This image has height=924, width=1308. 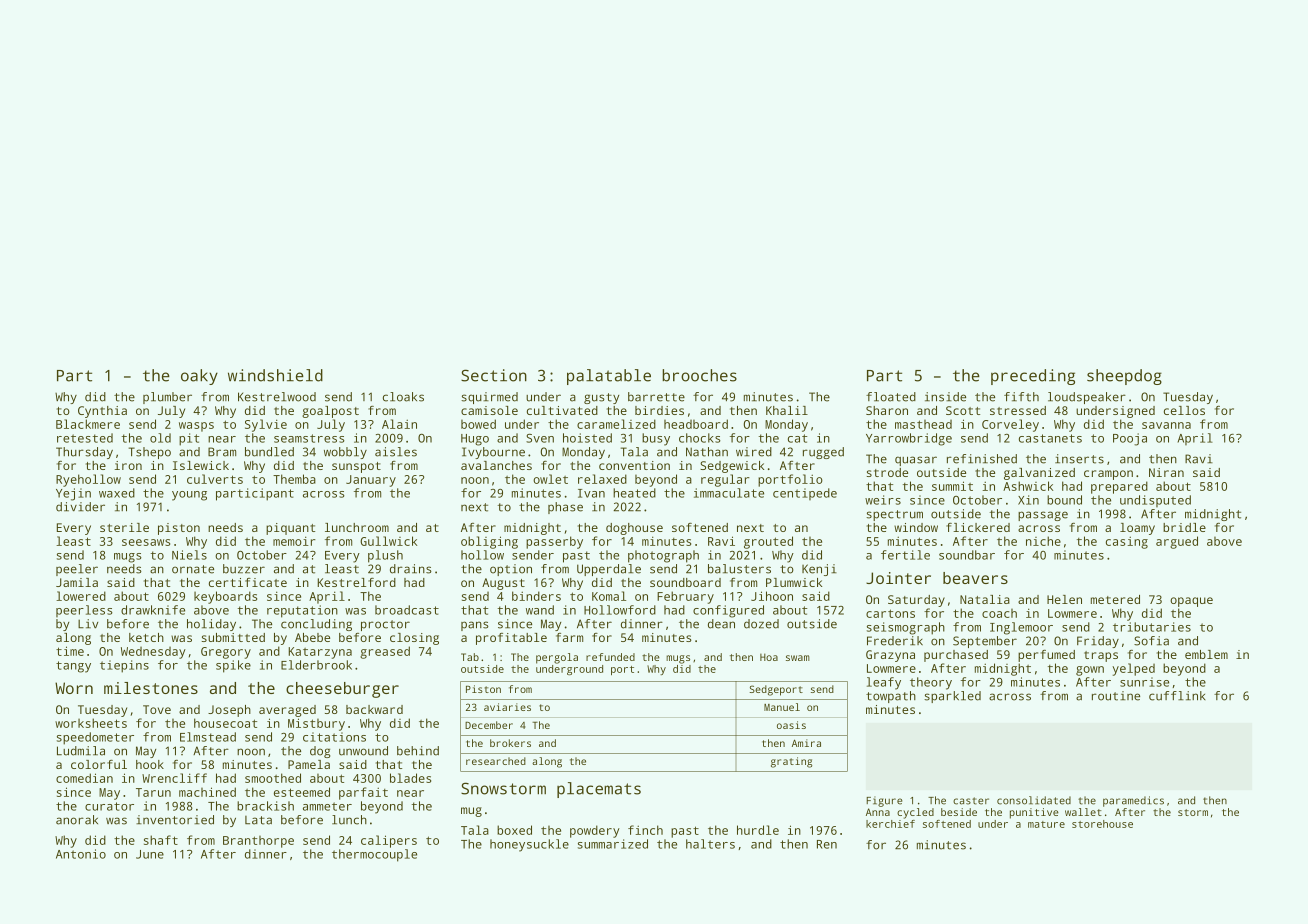 I want to click on brooches, so click(x=699, y=375).
